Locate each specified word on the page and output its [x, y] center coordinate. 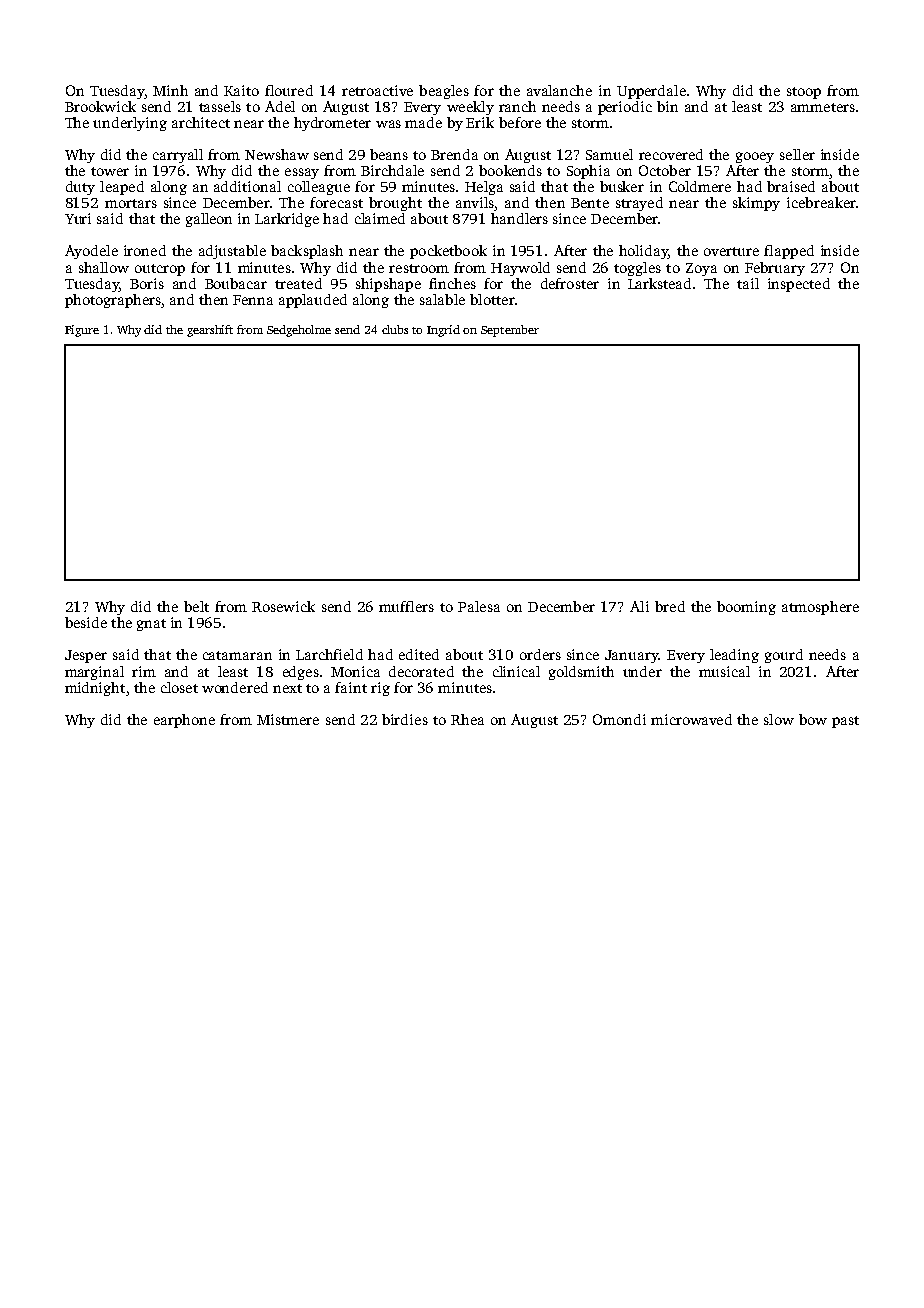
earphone [184, 721]
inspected [799, 285]
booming [746, 608]
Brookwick [100, 106]
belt [196, 606]
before [520, 122]
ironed [145, 250]
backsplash [307, 252]
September [510, 331]
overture [731, 251]
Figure [82, 331]
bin [667, 106]
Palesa [479, 606]
